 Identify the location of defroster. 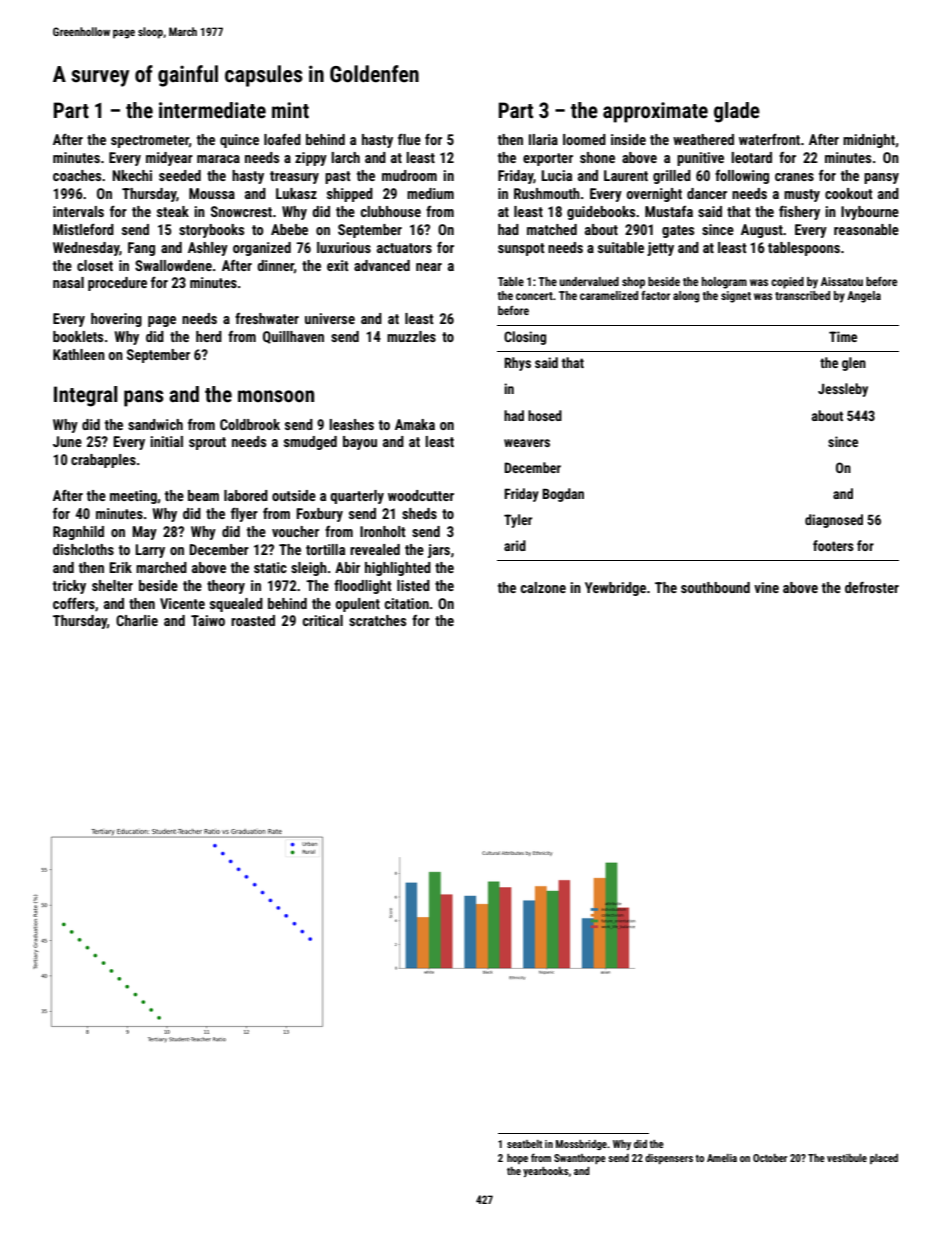
(872, 587).
